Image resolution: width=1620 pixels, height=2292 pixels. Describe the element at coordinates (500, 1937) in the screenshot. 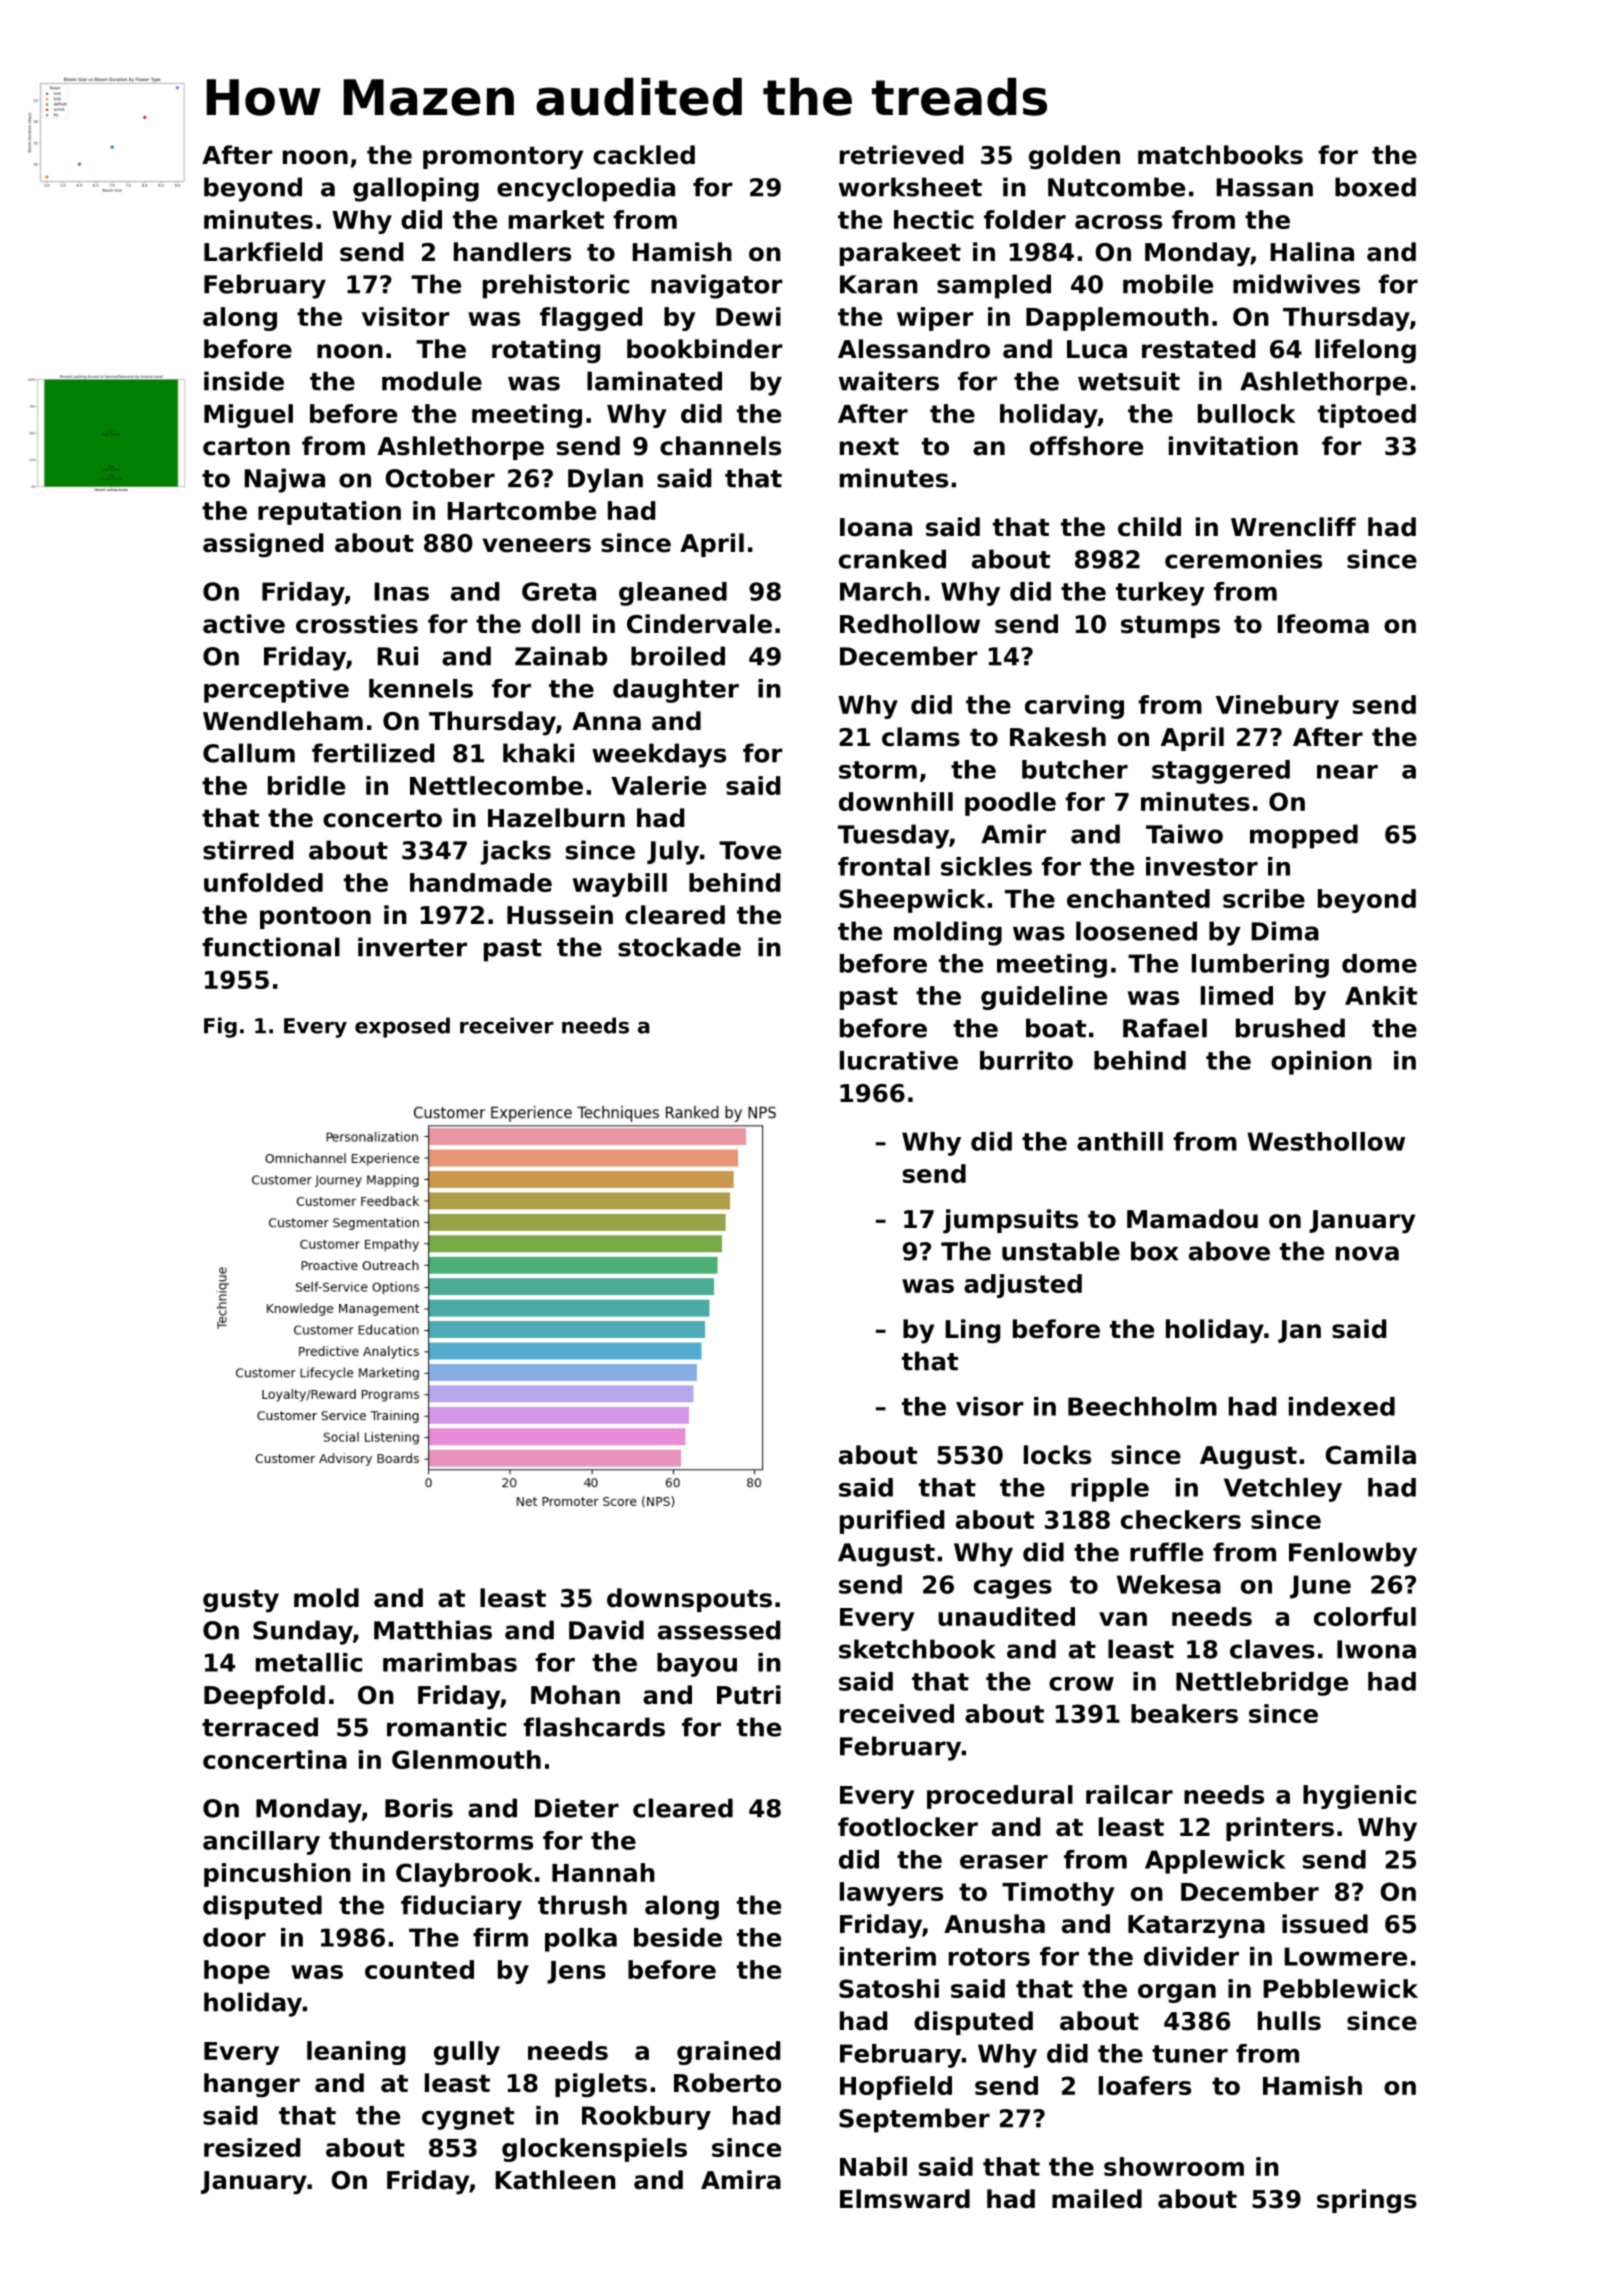

I see `firm` at that location.
